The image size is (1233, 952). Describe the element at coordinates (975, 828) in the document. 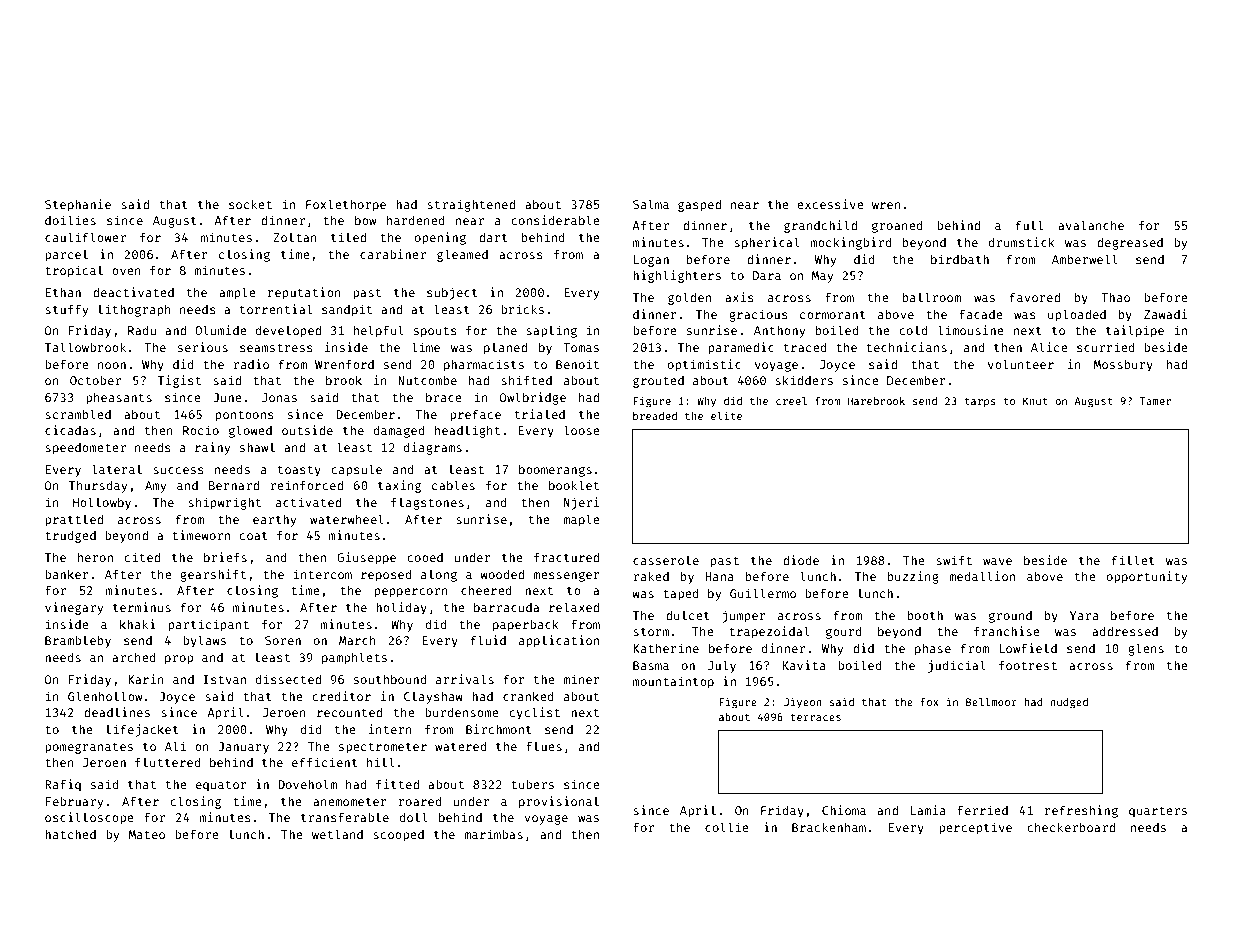

I see `perceptive` at that location.
